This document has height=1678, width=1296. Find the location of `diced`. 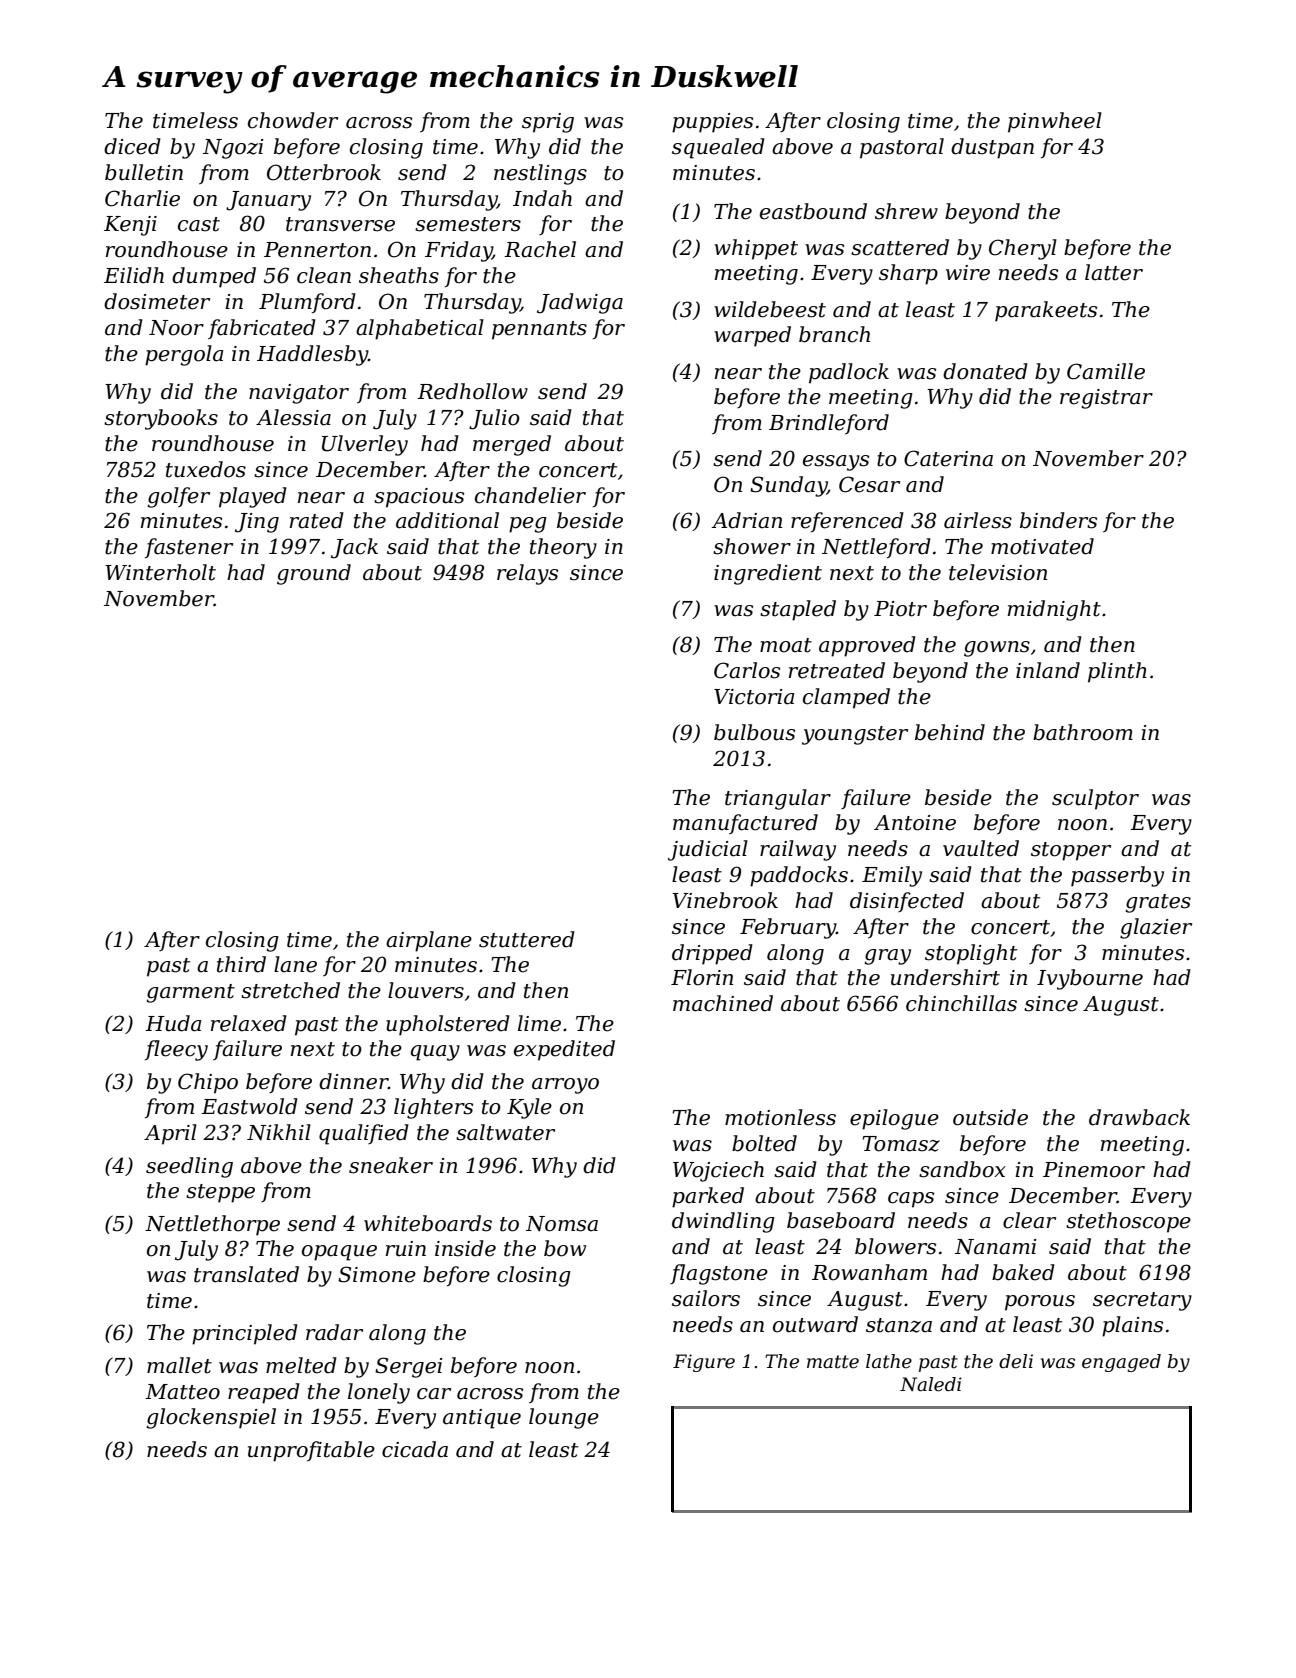

diced is located at coordinates (132, 146).
